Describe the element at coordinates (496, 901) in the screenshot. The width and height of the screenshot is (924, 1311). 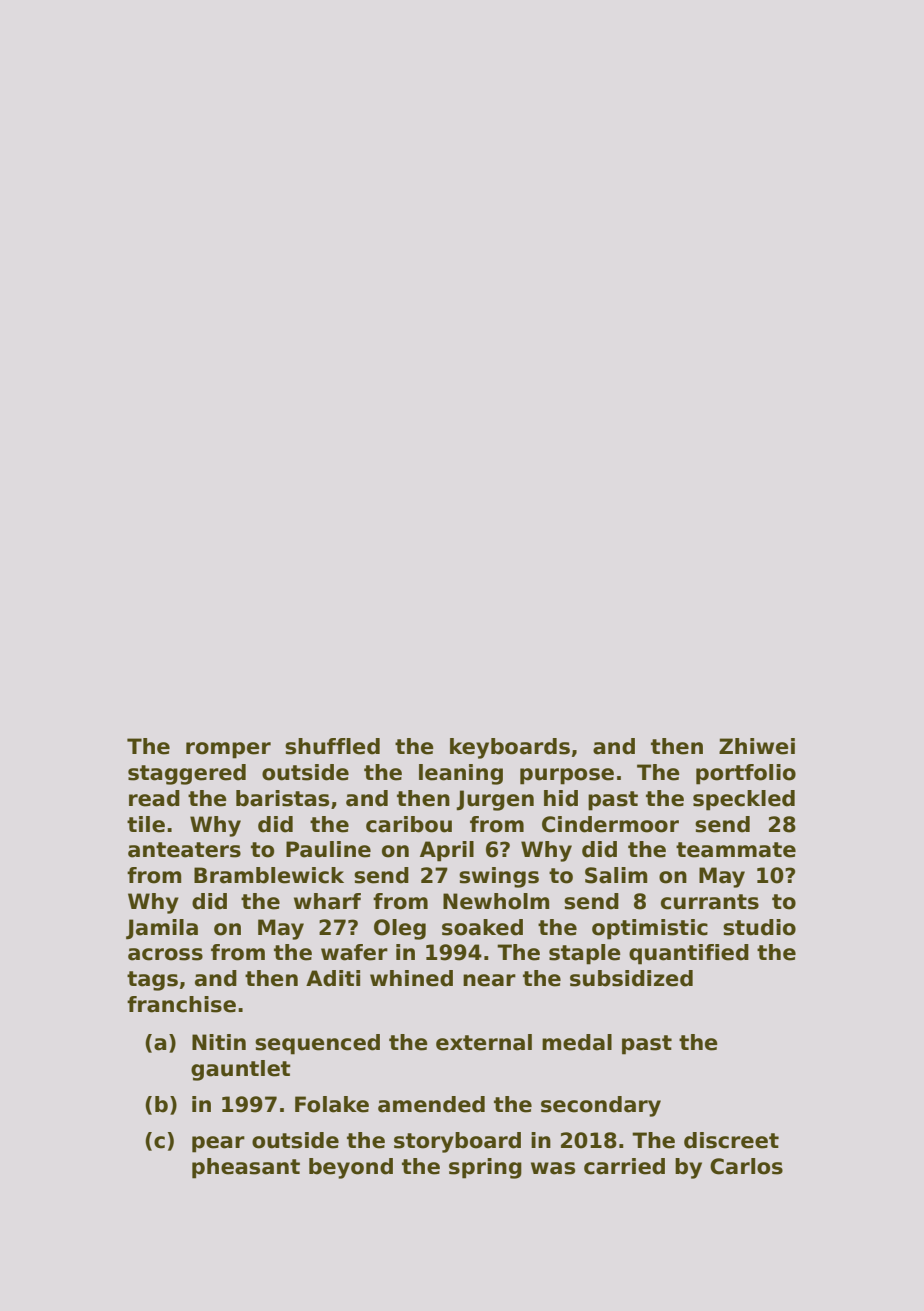
I see `Newholm` at that location.
